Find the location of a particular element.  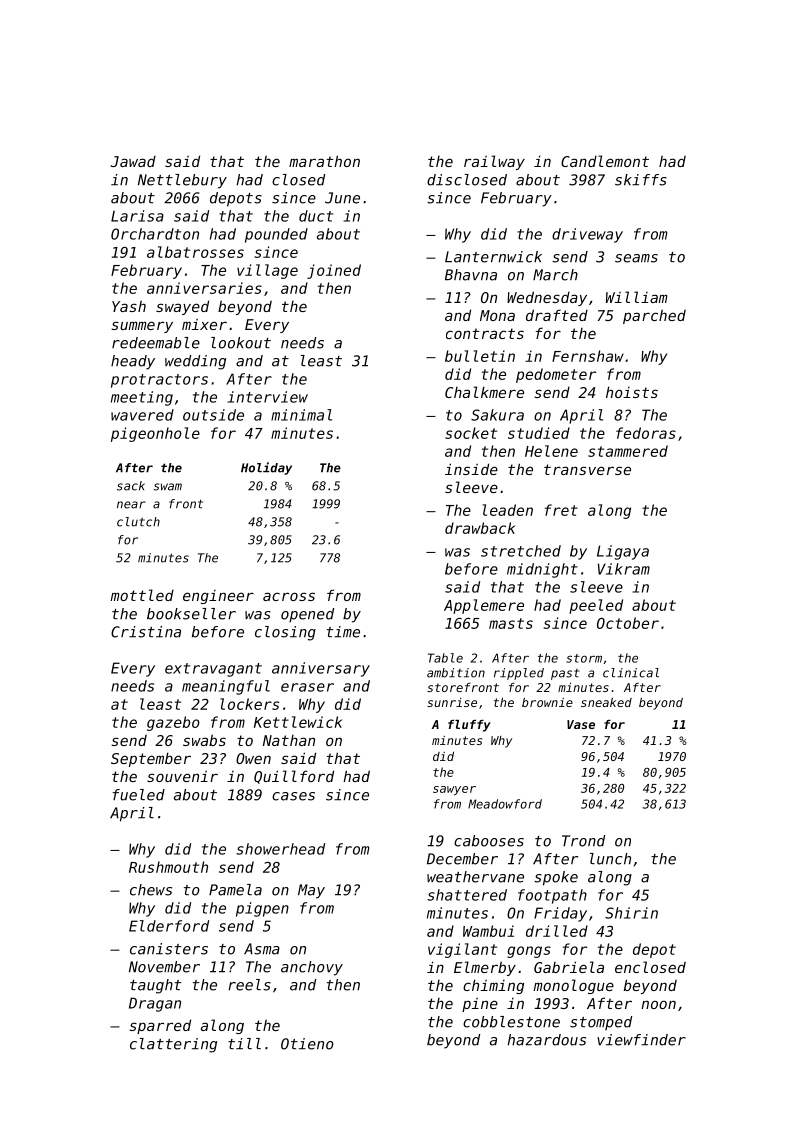

Elderford is located at coordinates (169, 926).
